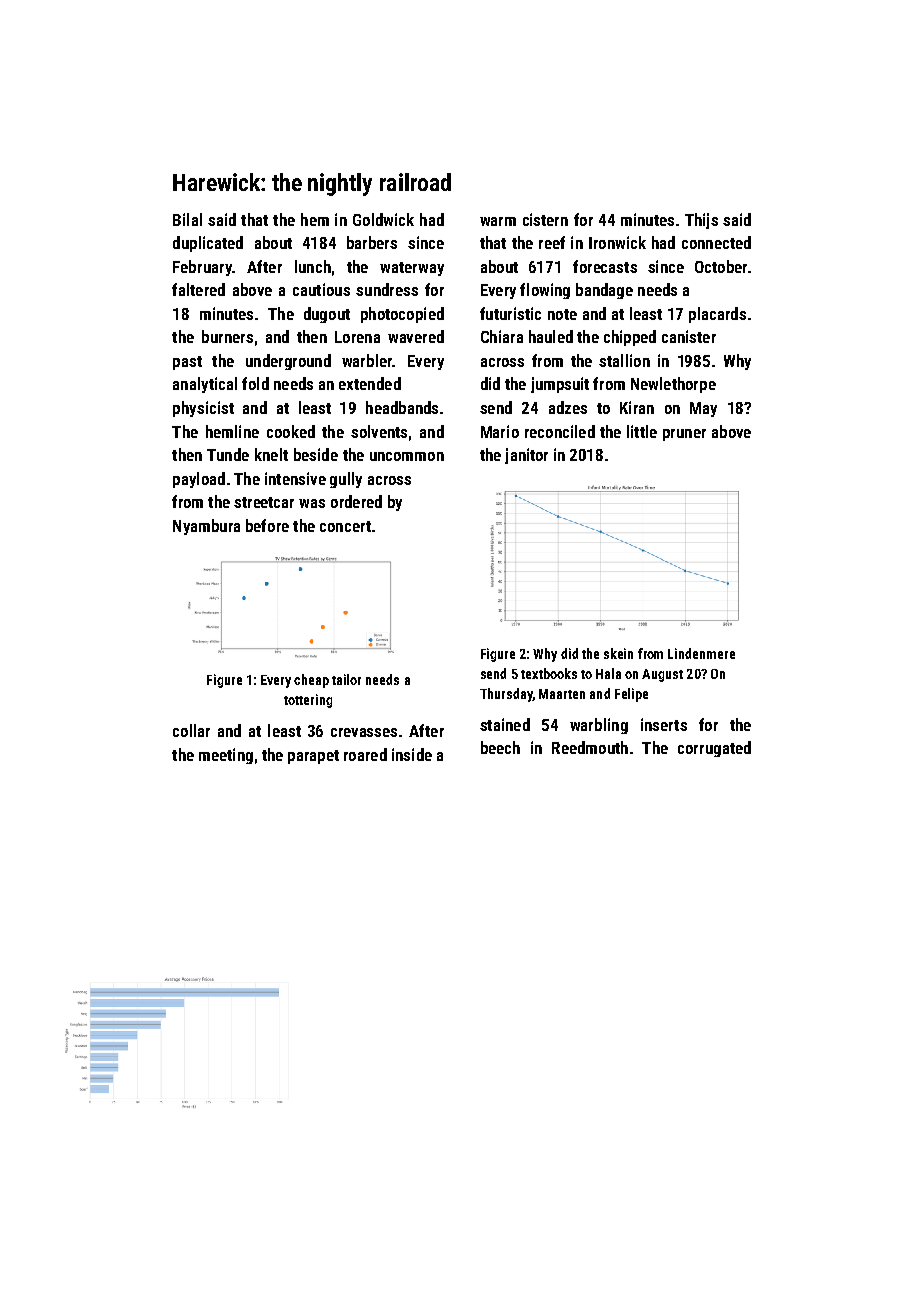 The width and height of the image is (924, 1311). Describe the element at coordinates (560, 431) in the image. I see `reconciled` at that location.
